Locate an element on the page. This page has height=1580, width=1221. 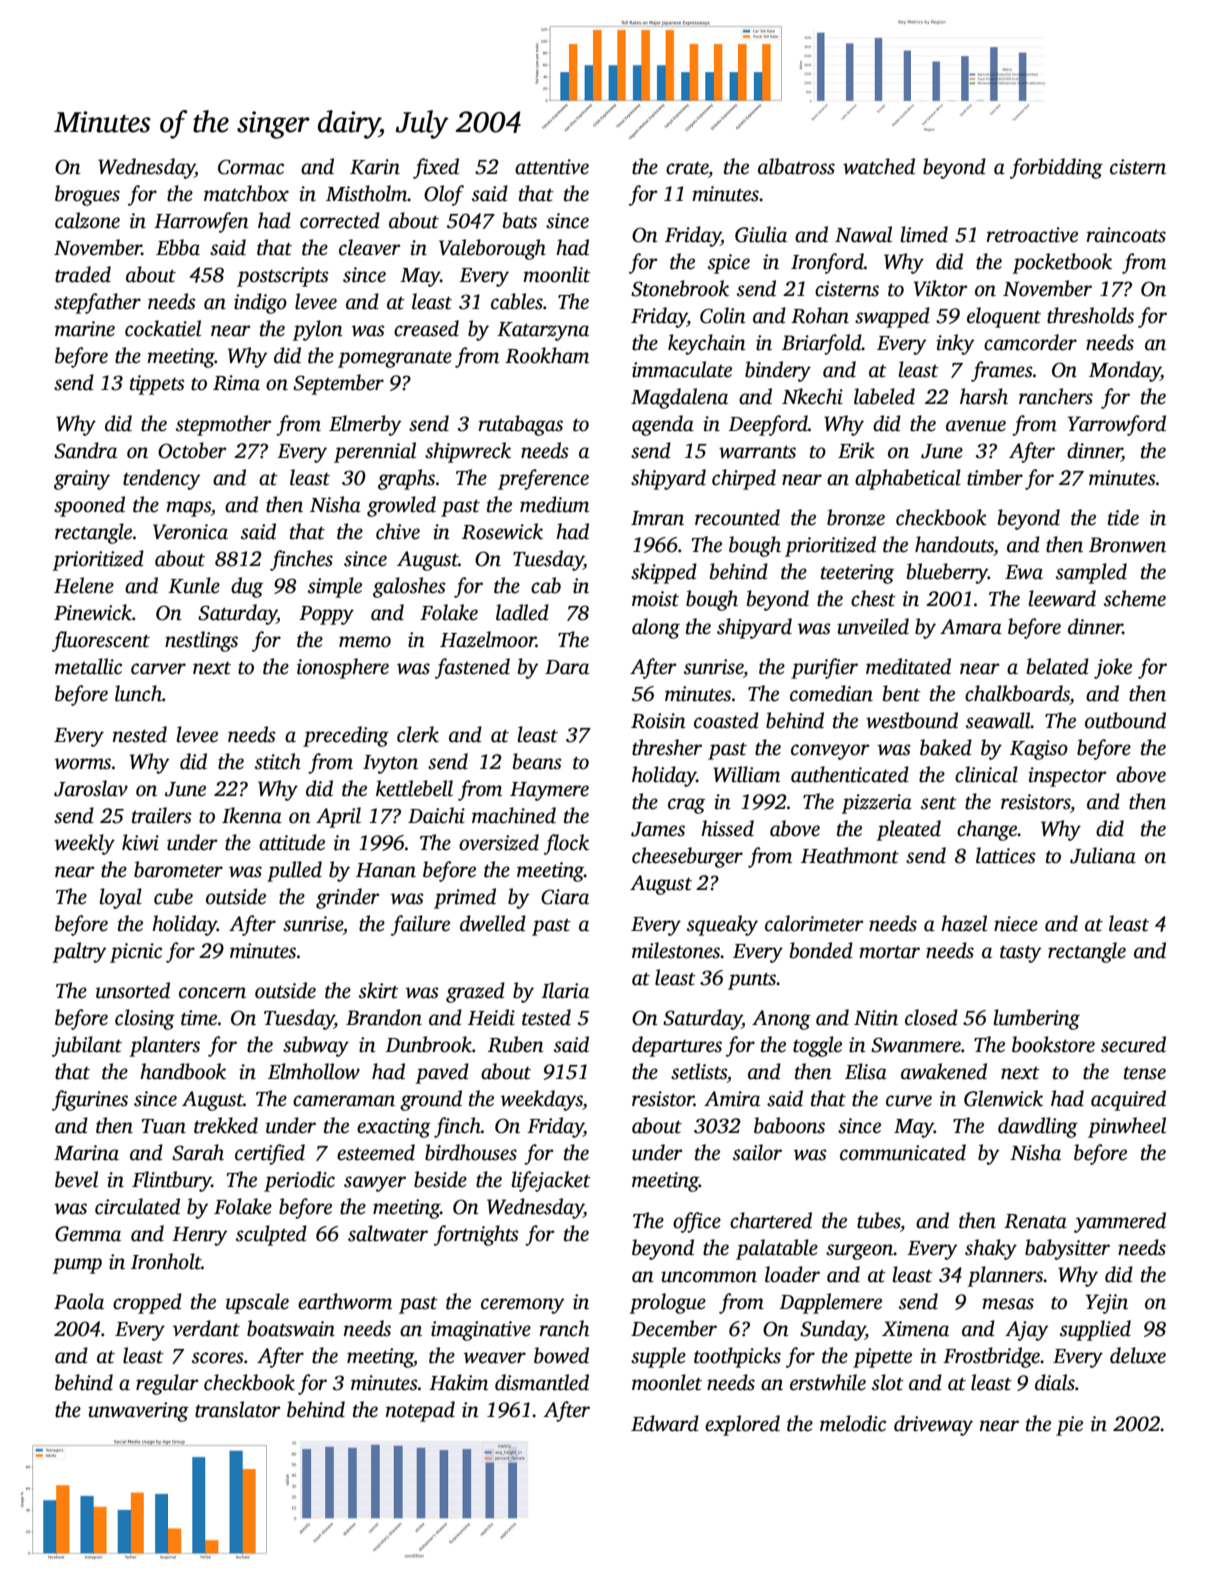
clinical is located at coordinates (986, 774).
